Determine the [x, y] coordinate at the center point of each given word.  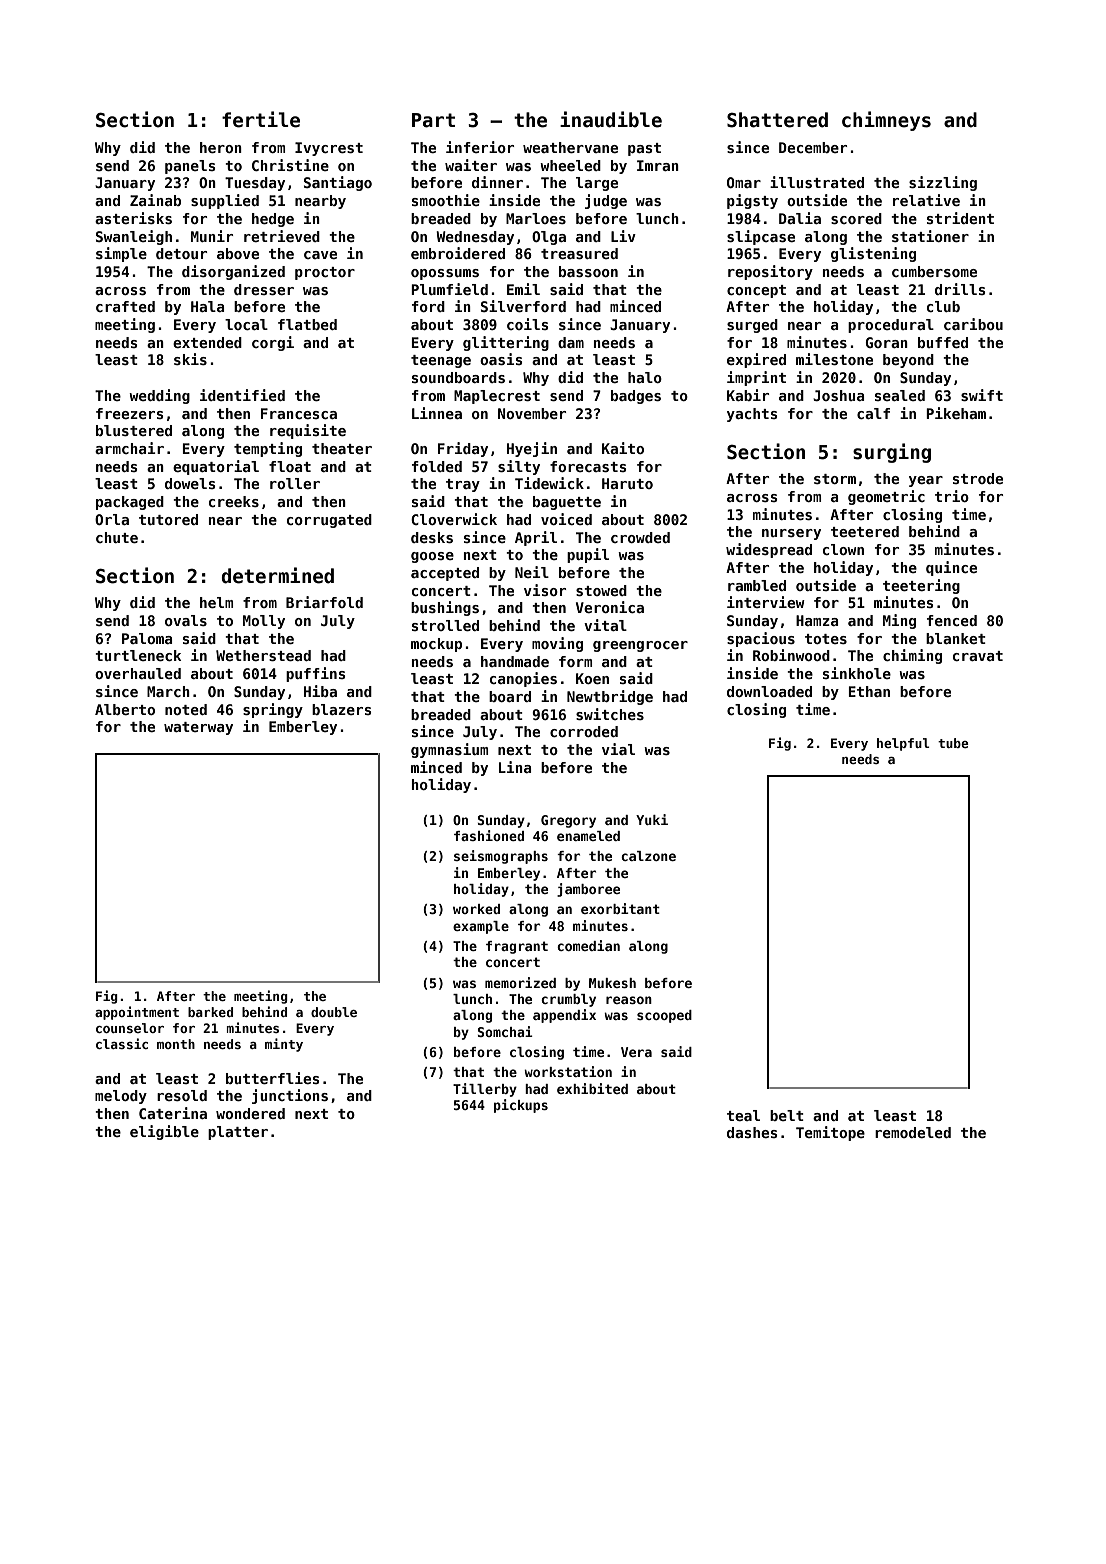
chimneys [886, 121]
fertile [261, 119]
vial [618, 749]
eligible [164, 1132]
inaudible [611, 119]
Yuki [652, 819]
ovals [186, 620]
